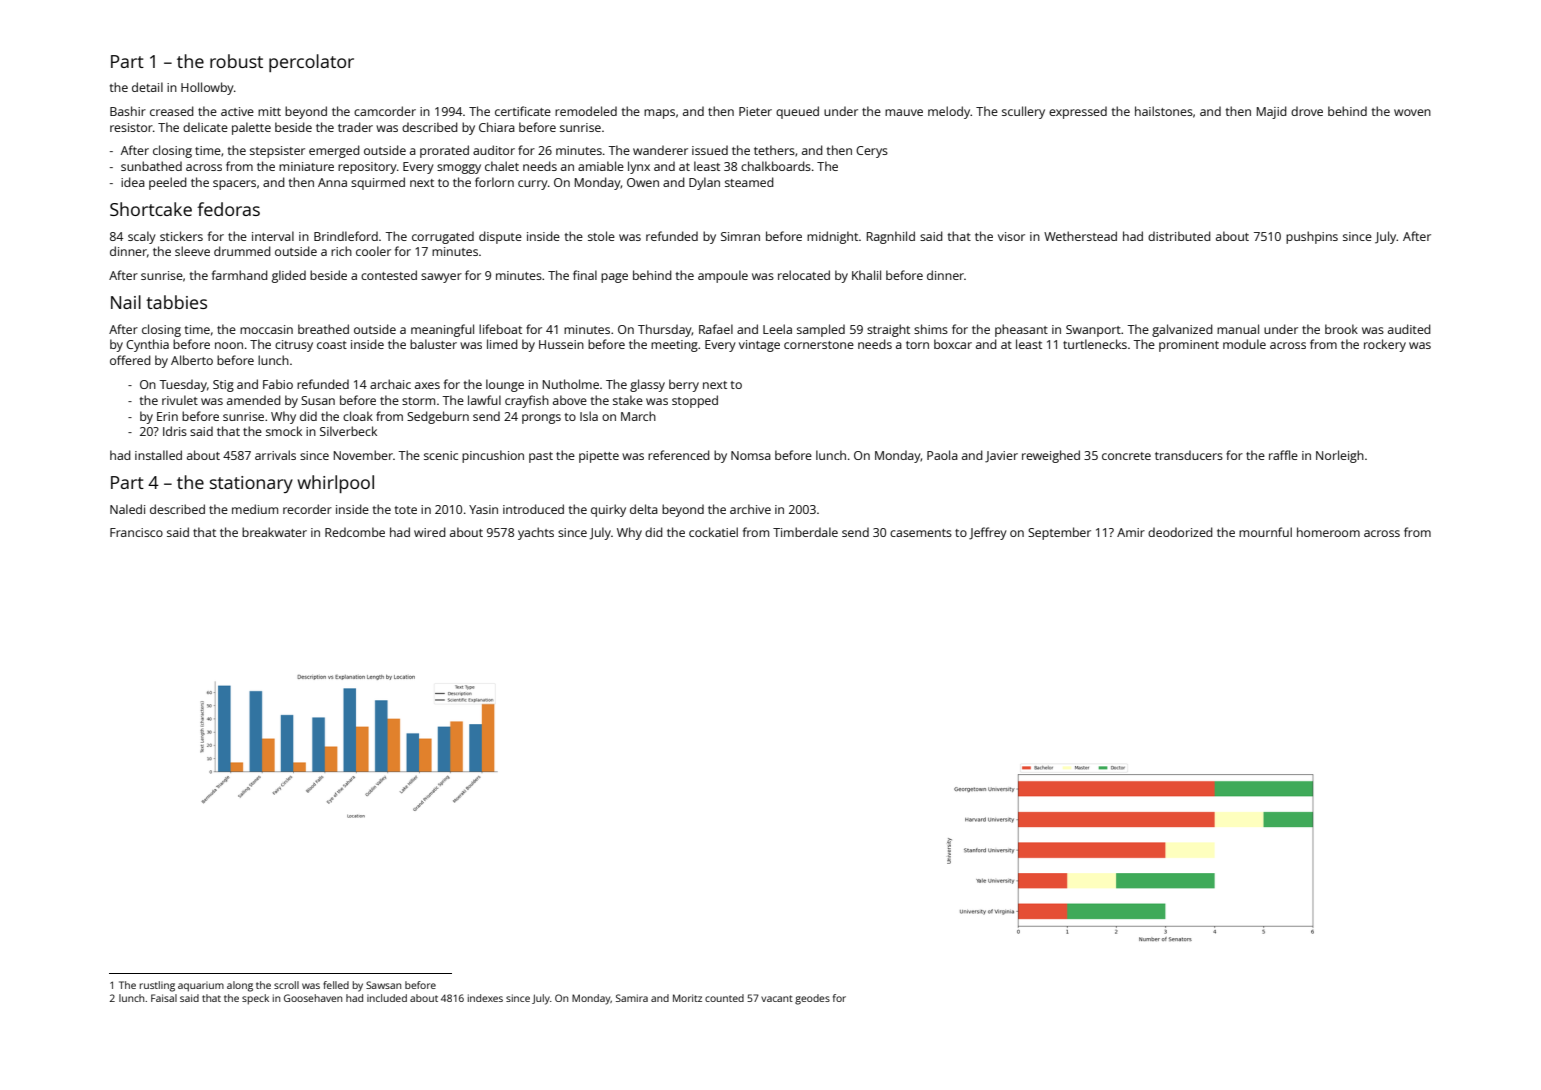 The image size is (1541, 1090). What do you see at coordinates (158, 455) in the screenshot?
I see `installed` at bounding box center [158, 455].
